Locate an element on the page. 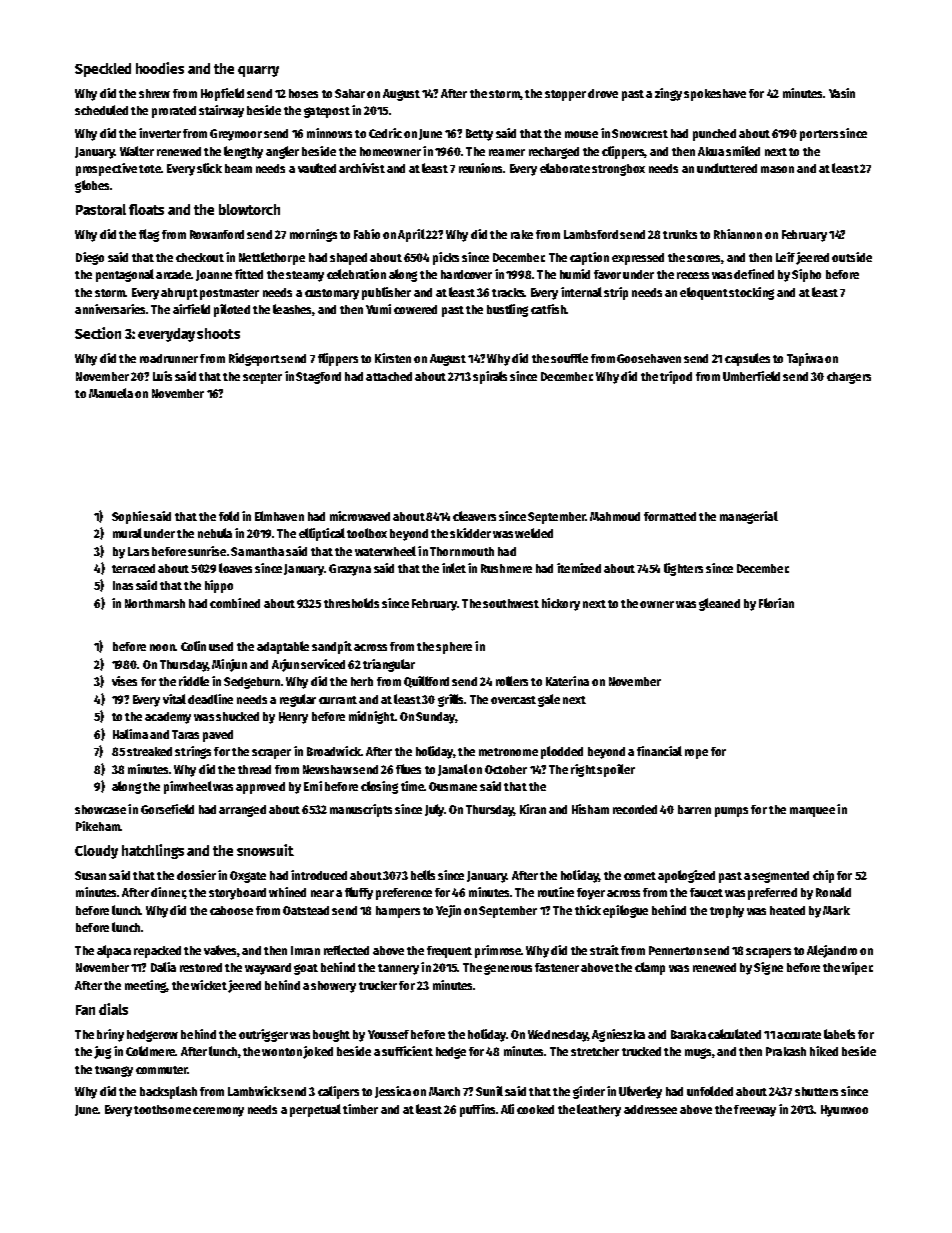 The image size is (952, 1233). gale is located at coordinates (549, 700).
